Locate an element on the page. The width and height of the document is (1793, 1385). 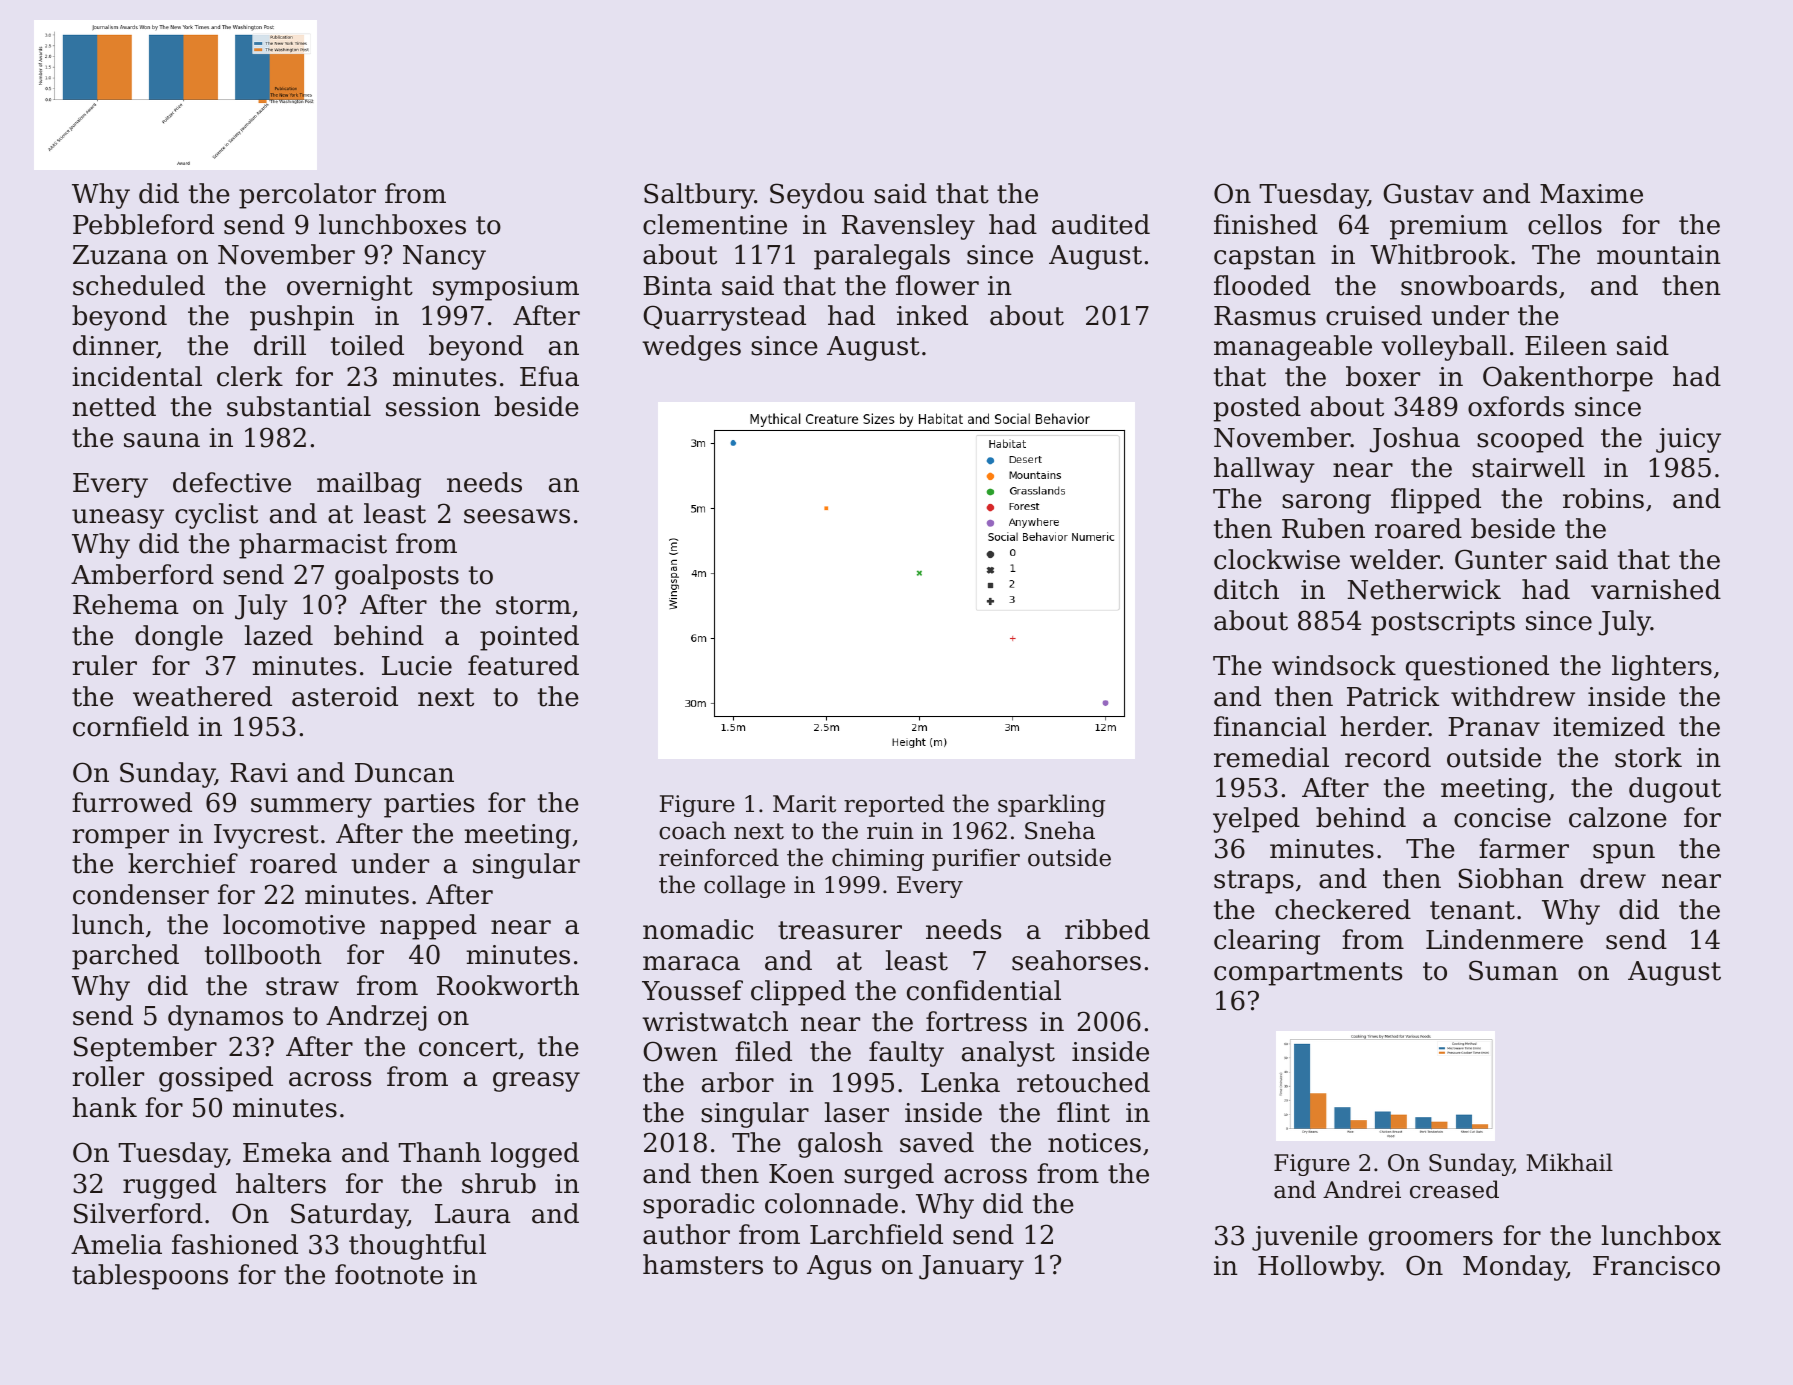
Rehema is located at coordinates (126, 604).
